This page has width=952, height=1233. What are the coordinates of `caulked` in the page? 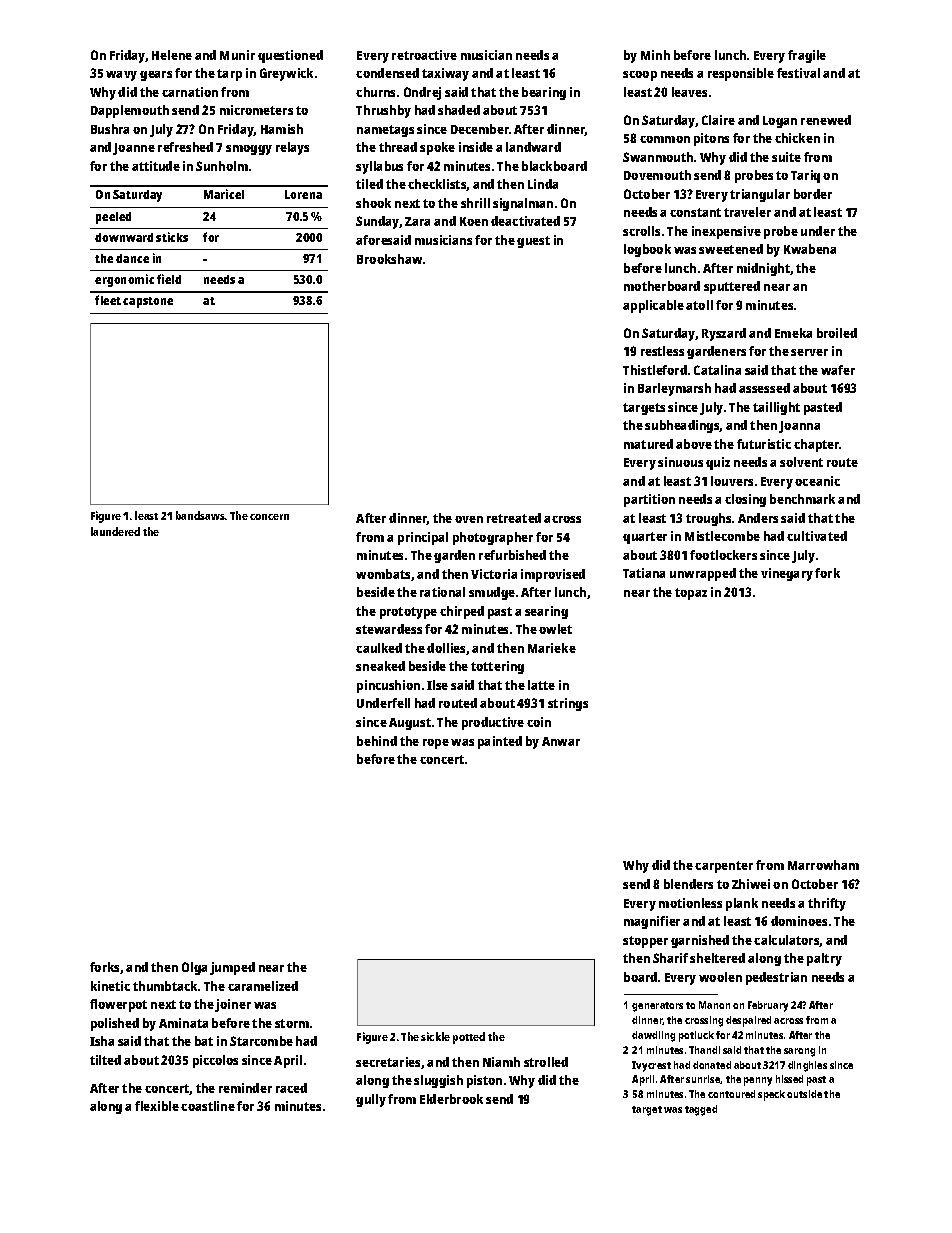 It's located at (379, 648).
